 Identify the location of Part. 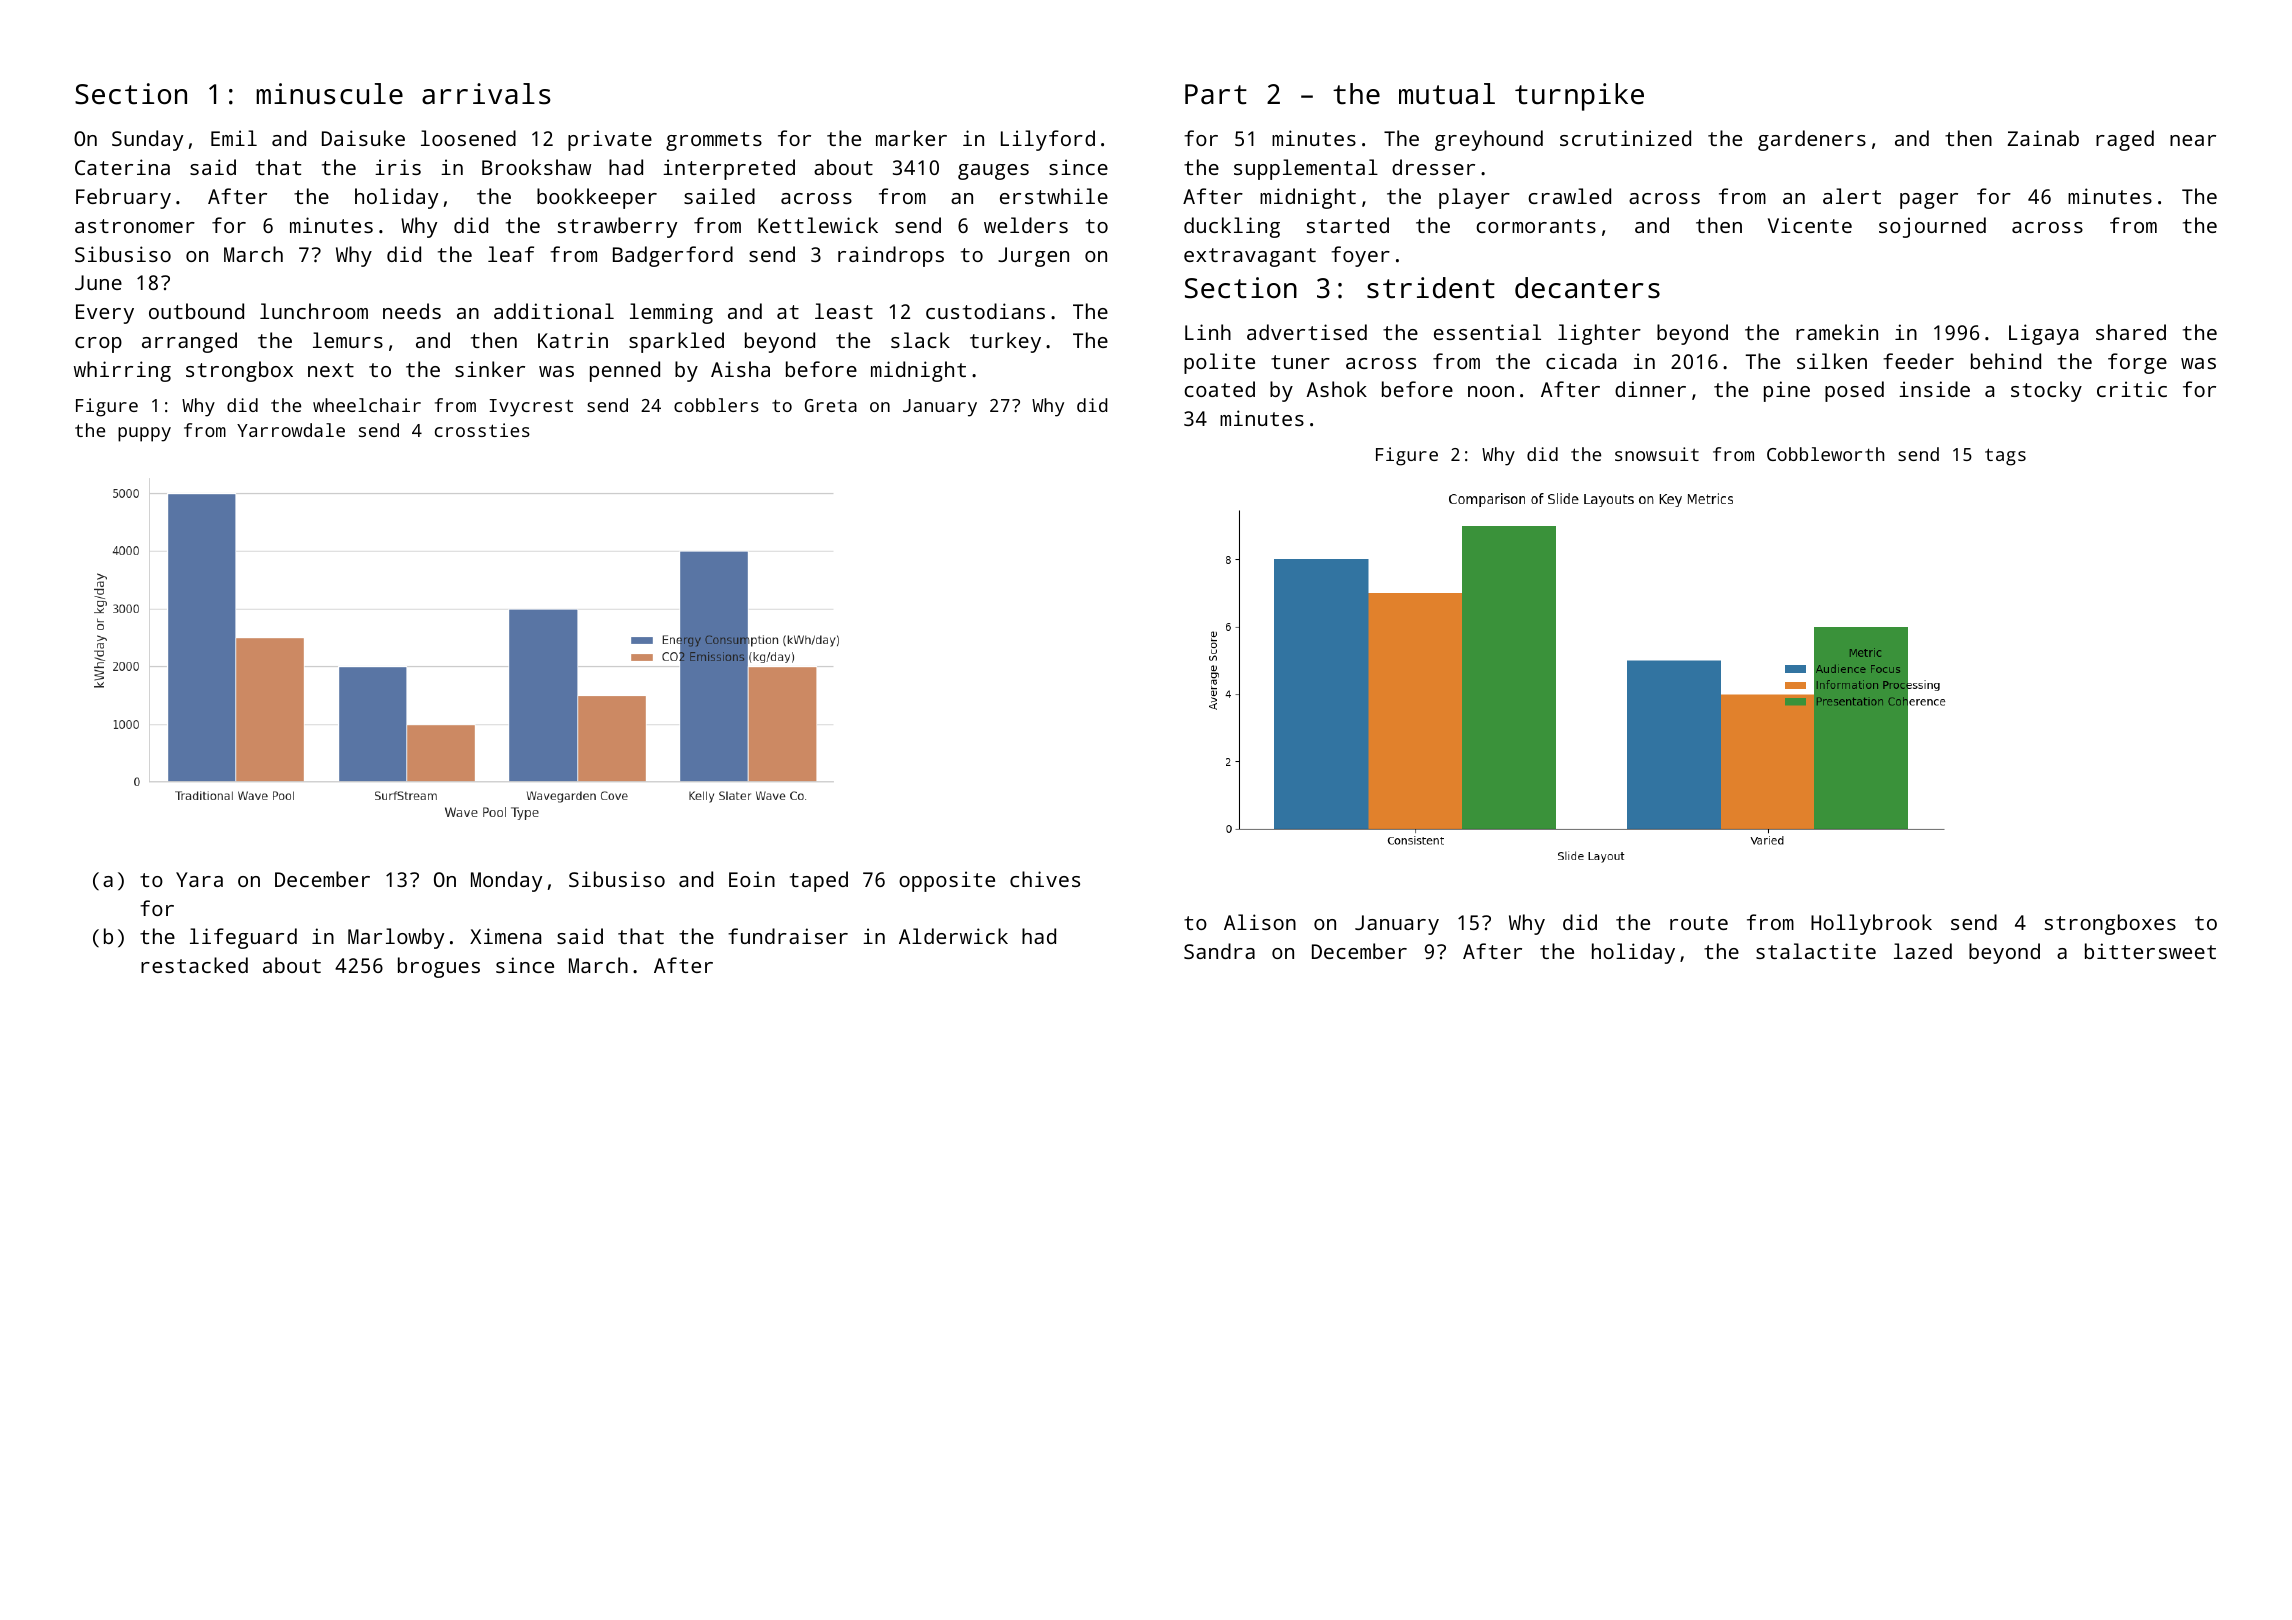
(1216, 94).
